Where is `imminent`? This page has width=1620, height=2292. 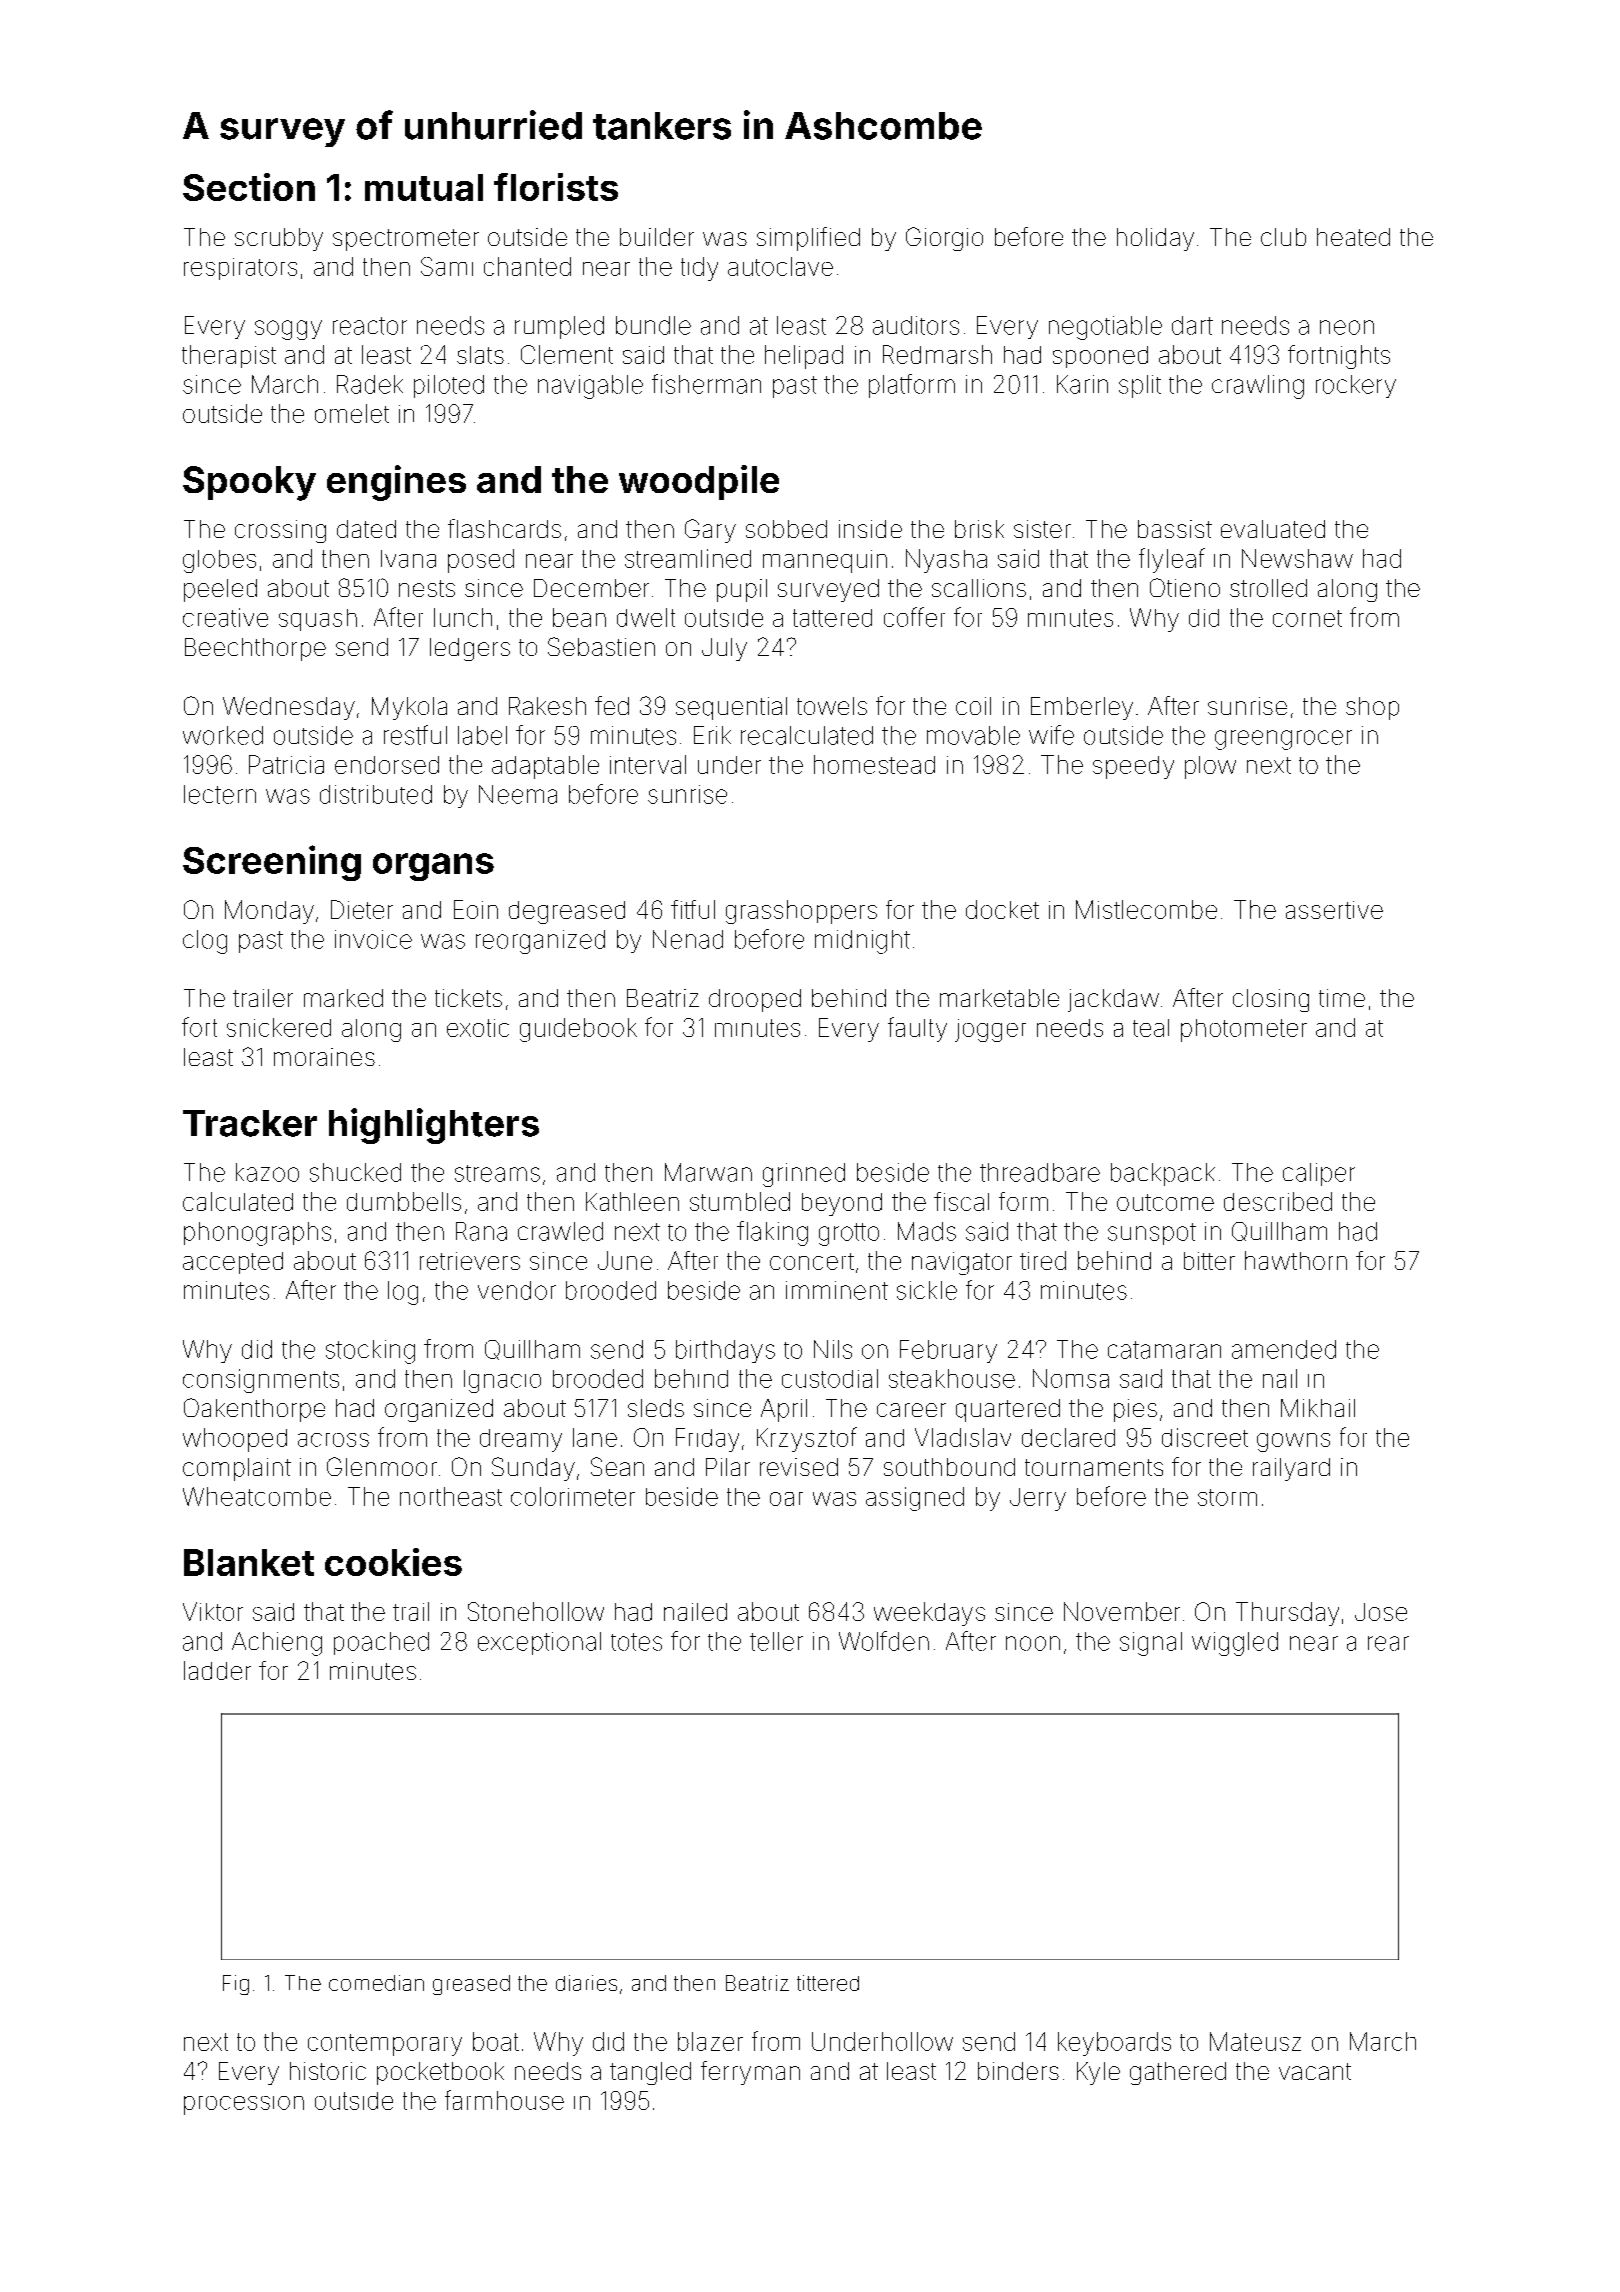 imminent is located at coordinates (837, 1290).
